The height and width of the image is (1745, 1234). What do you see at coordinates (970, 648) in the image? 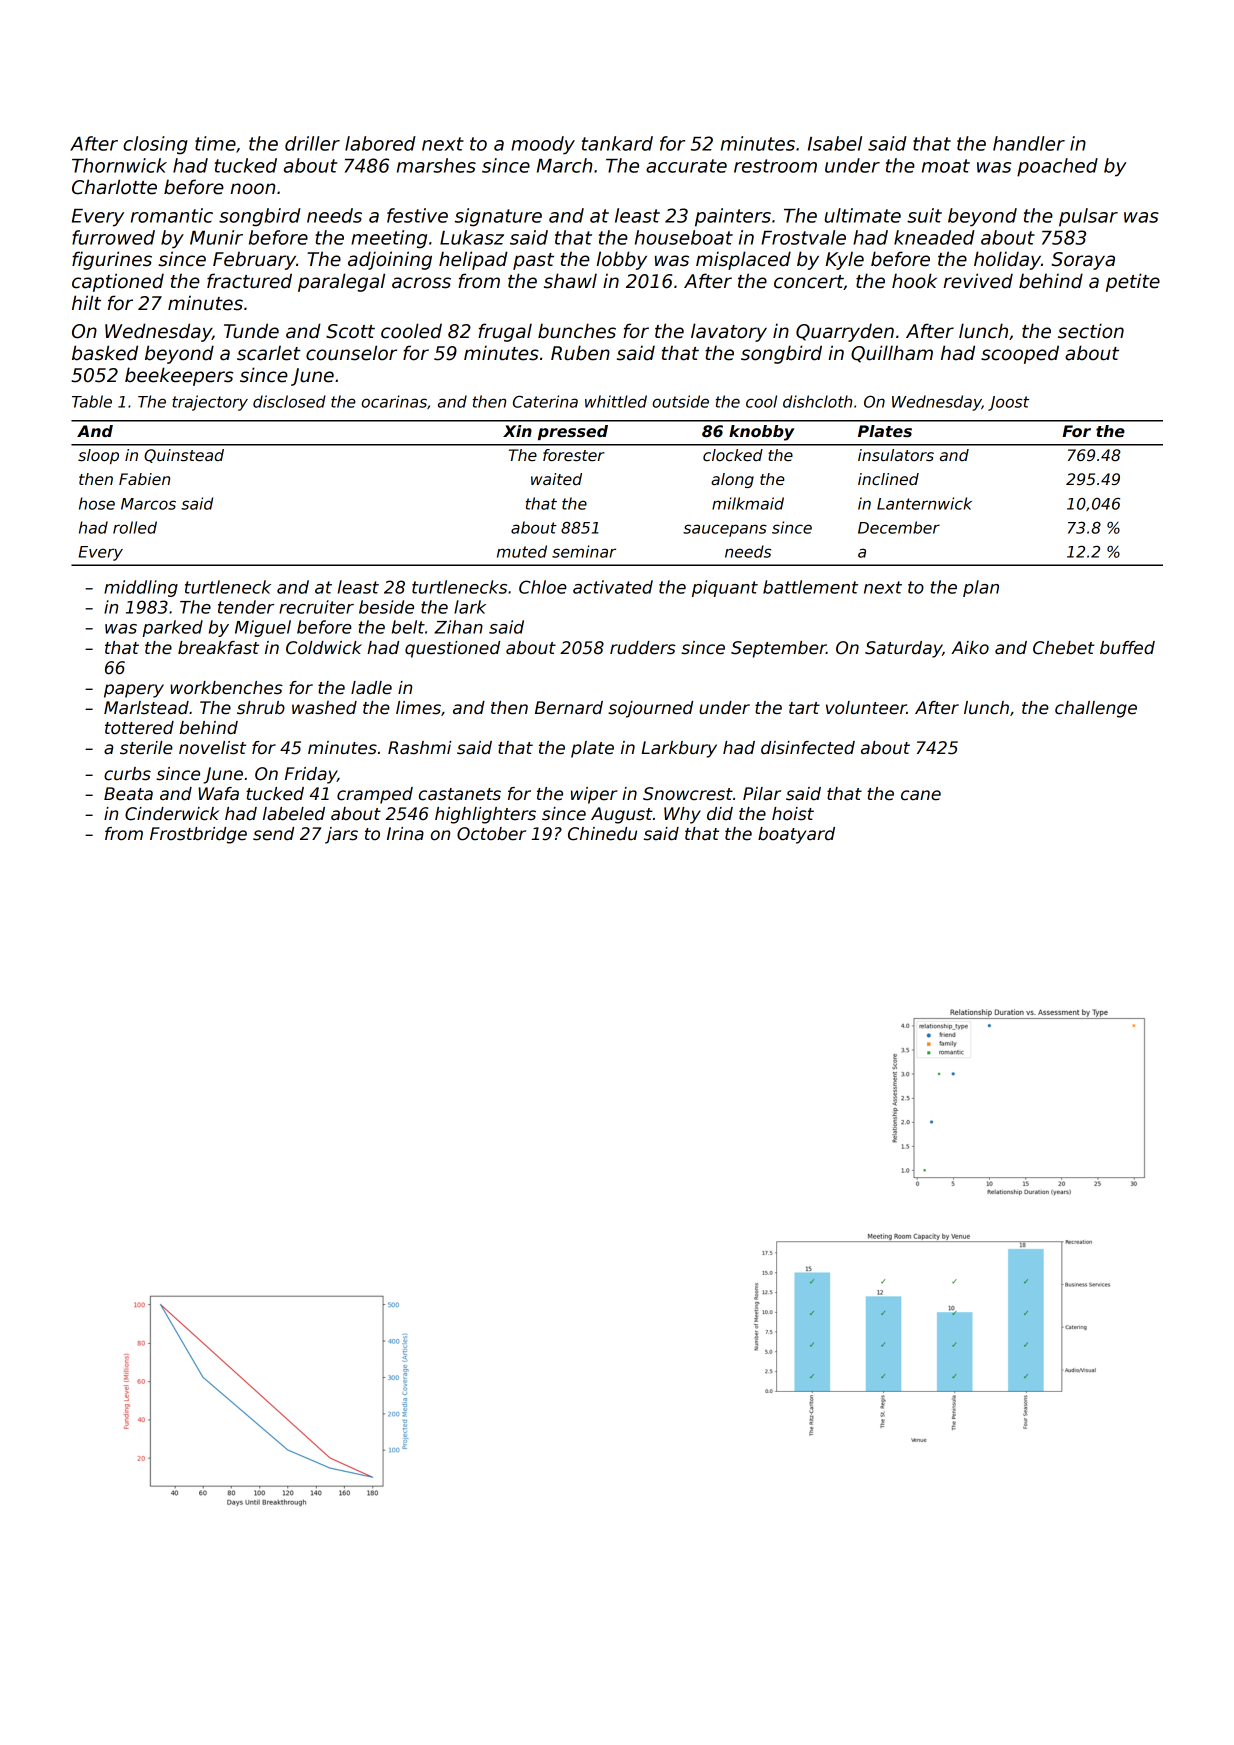
I see `Aiko` at bounding box center [970, 648].
